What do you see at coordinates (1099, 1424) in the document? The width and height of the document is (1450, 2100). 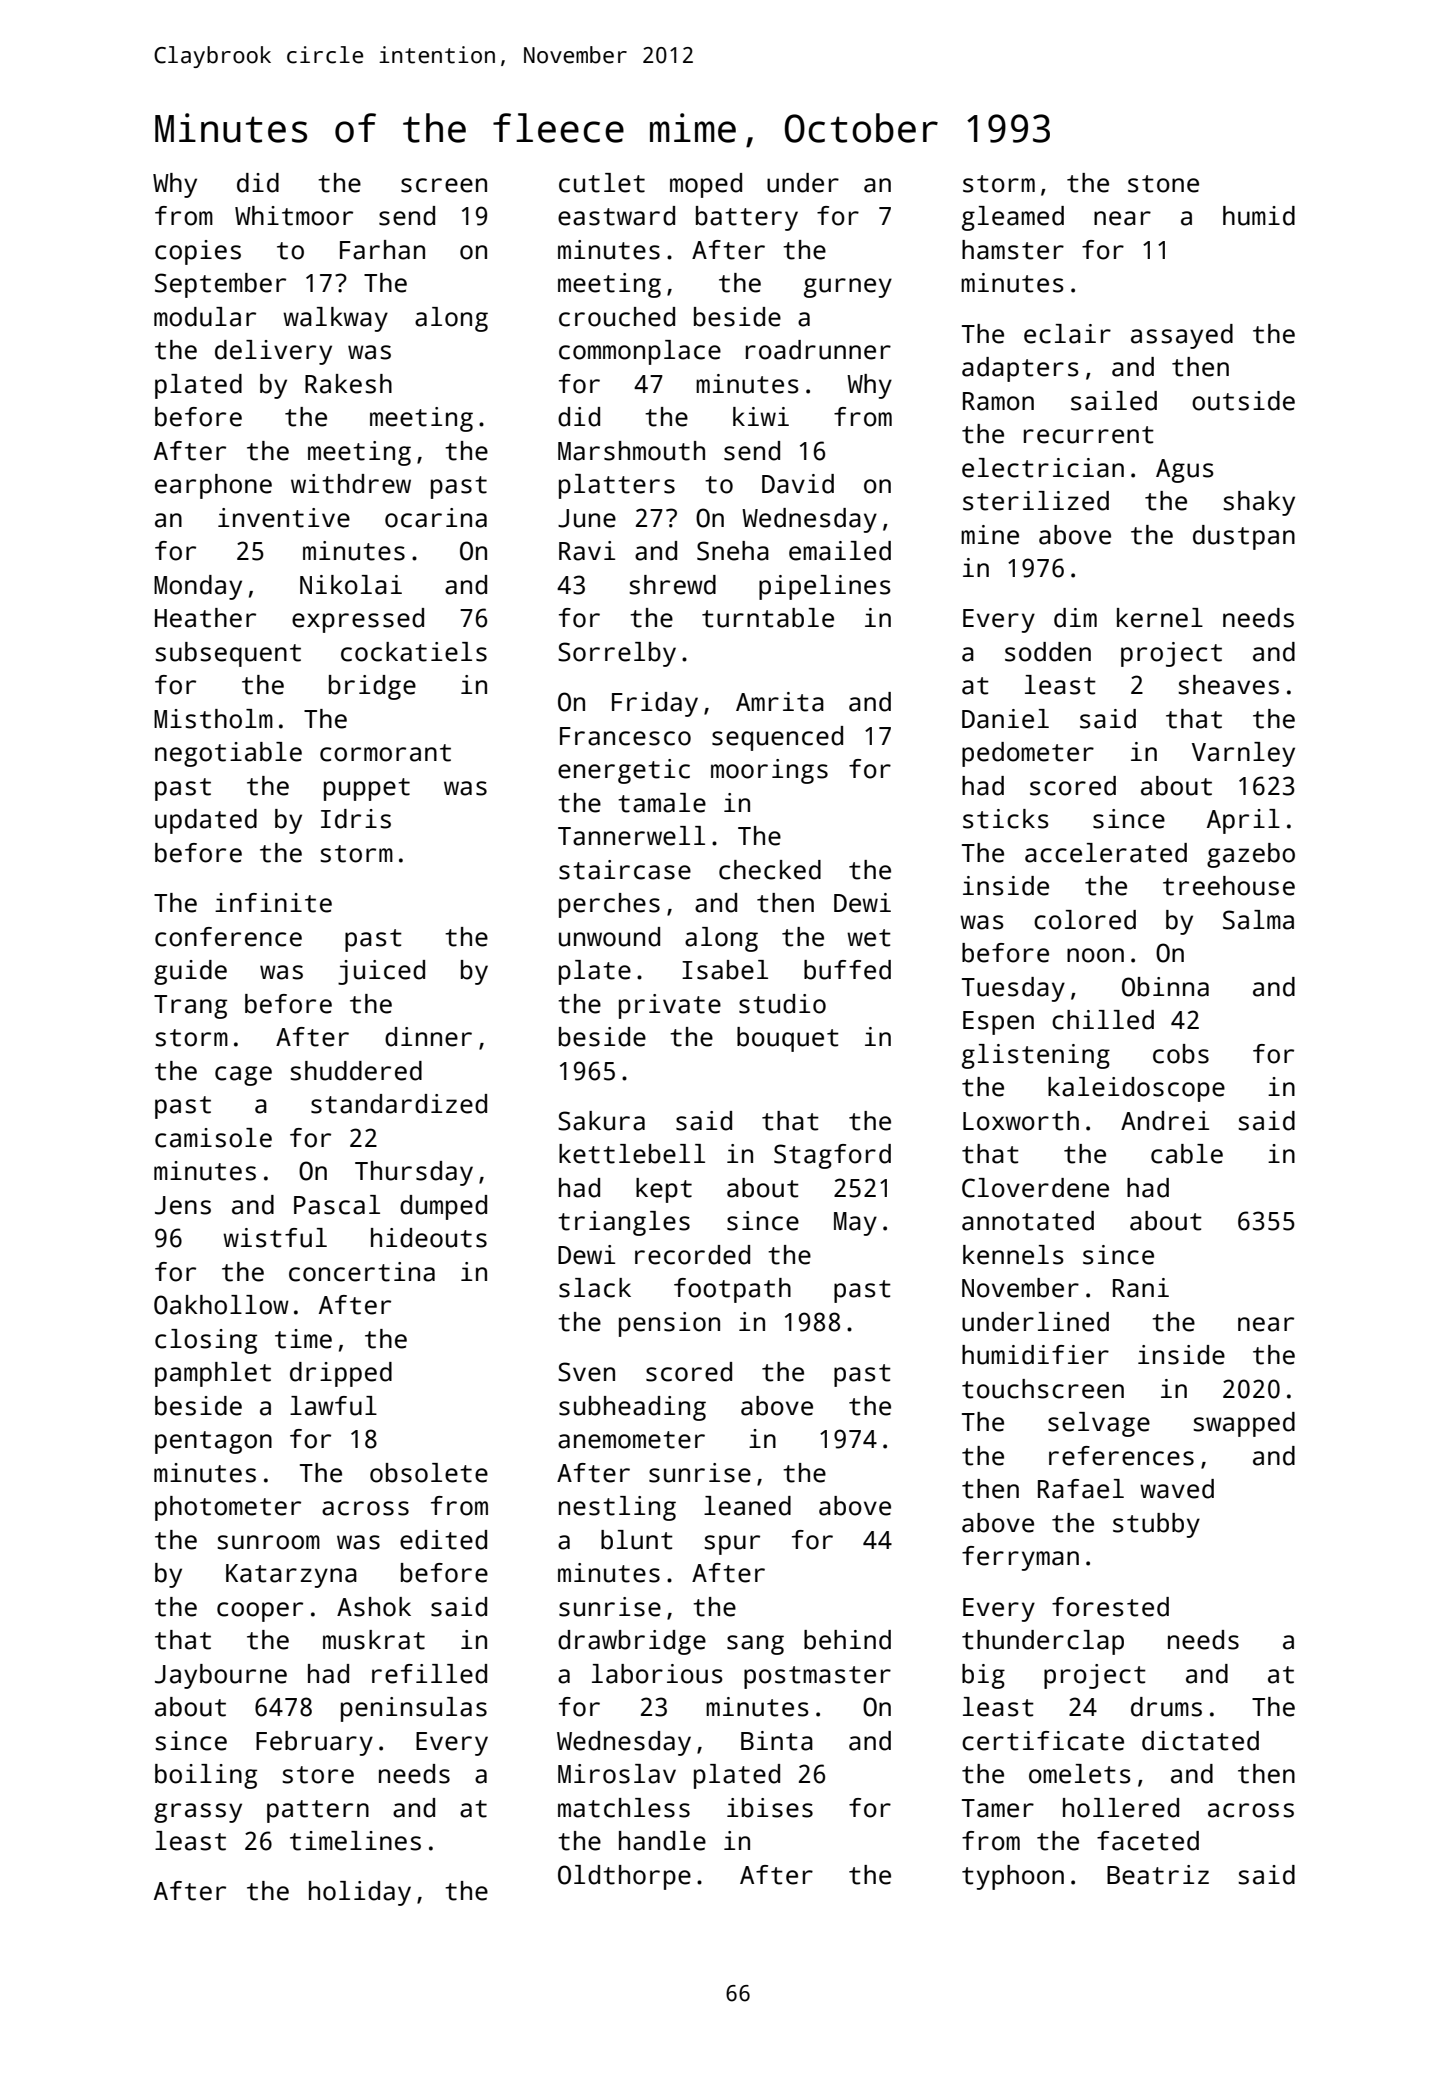 I see `selvage` at bounding box center [1099, 1424].
